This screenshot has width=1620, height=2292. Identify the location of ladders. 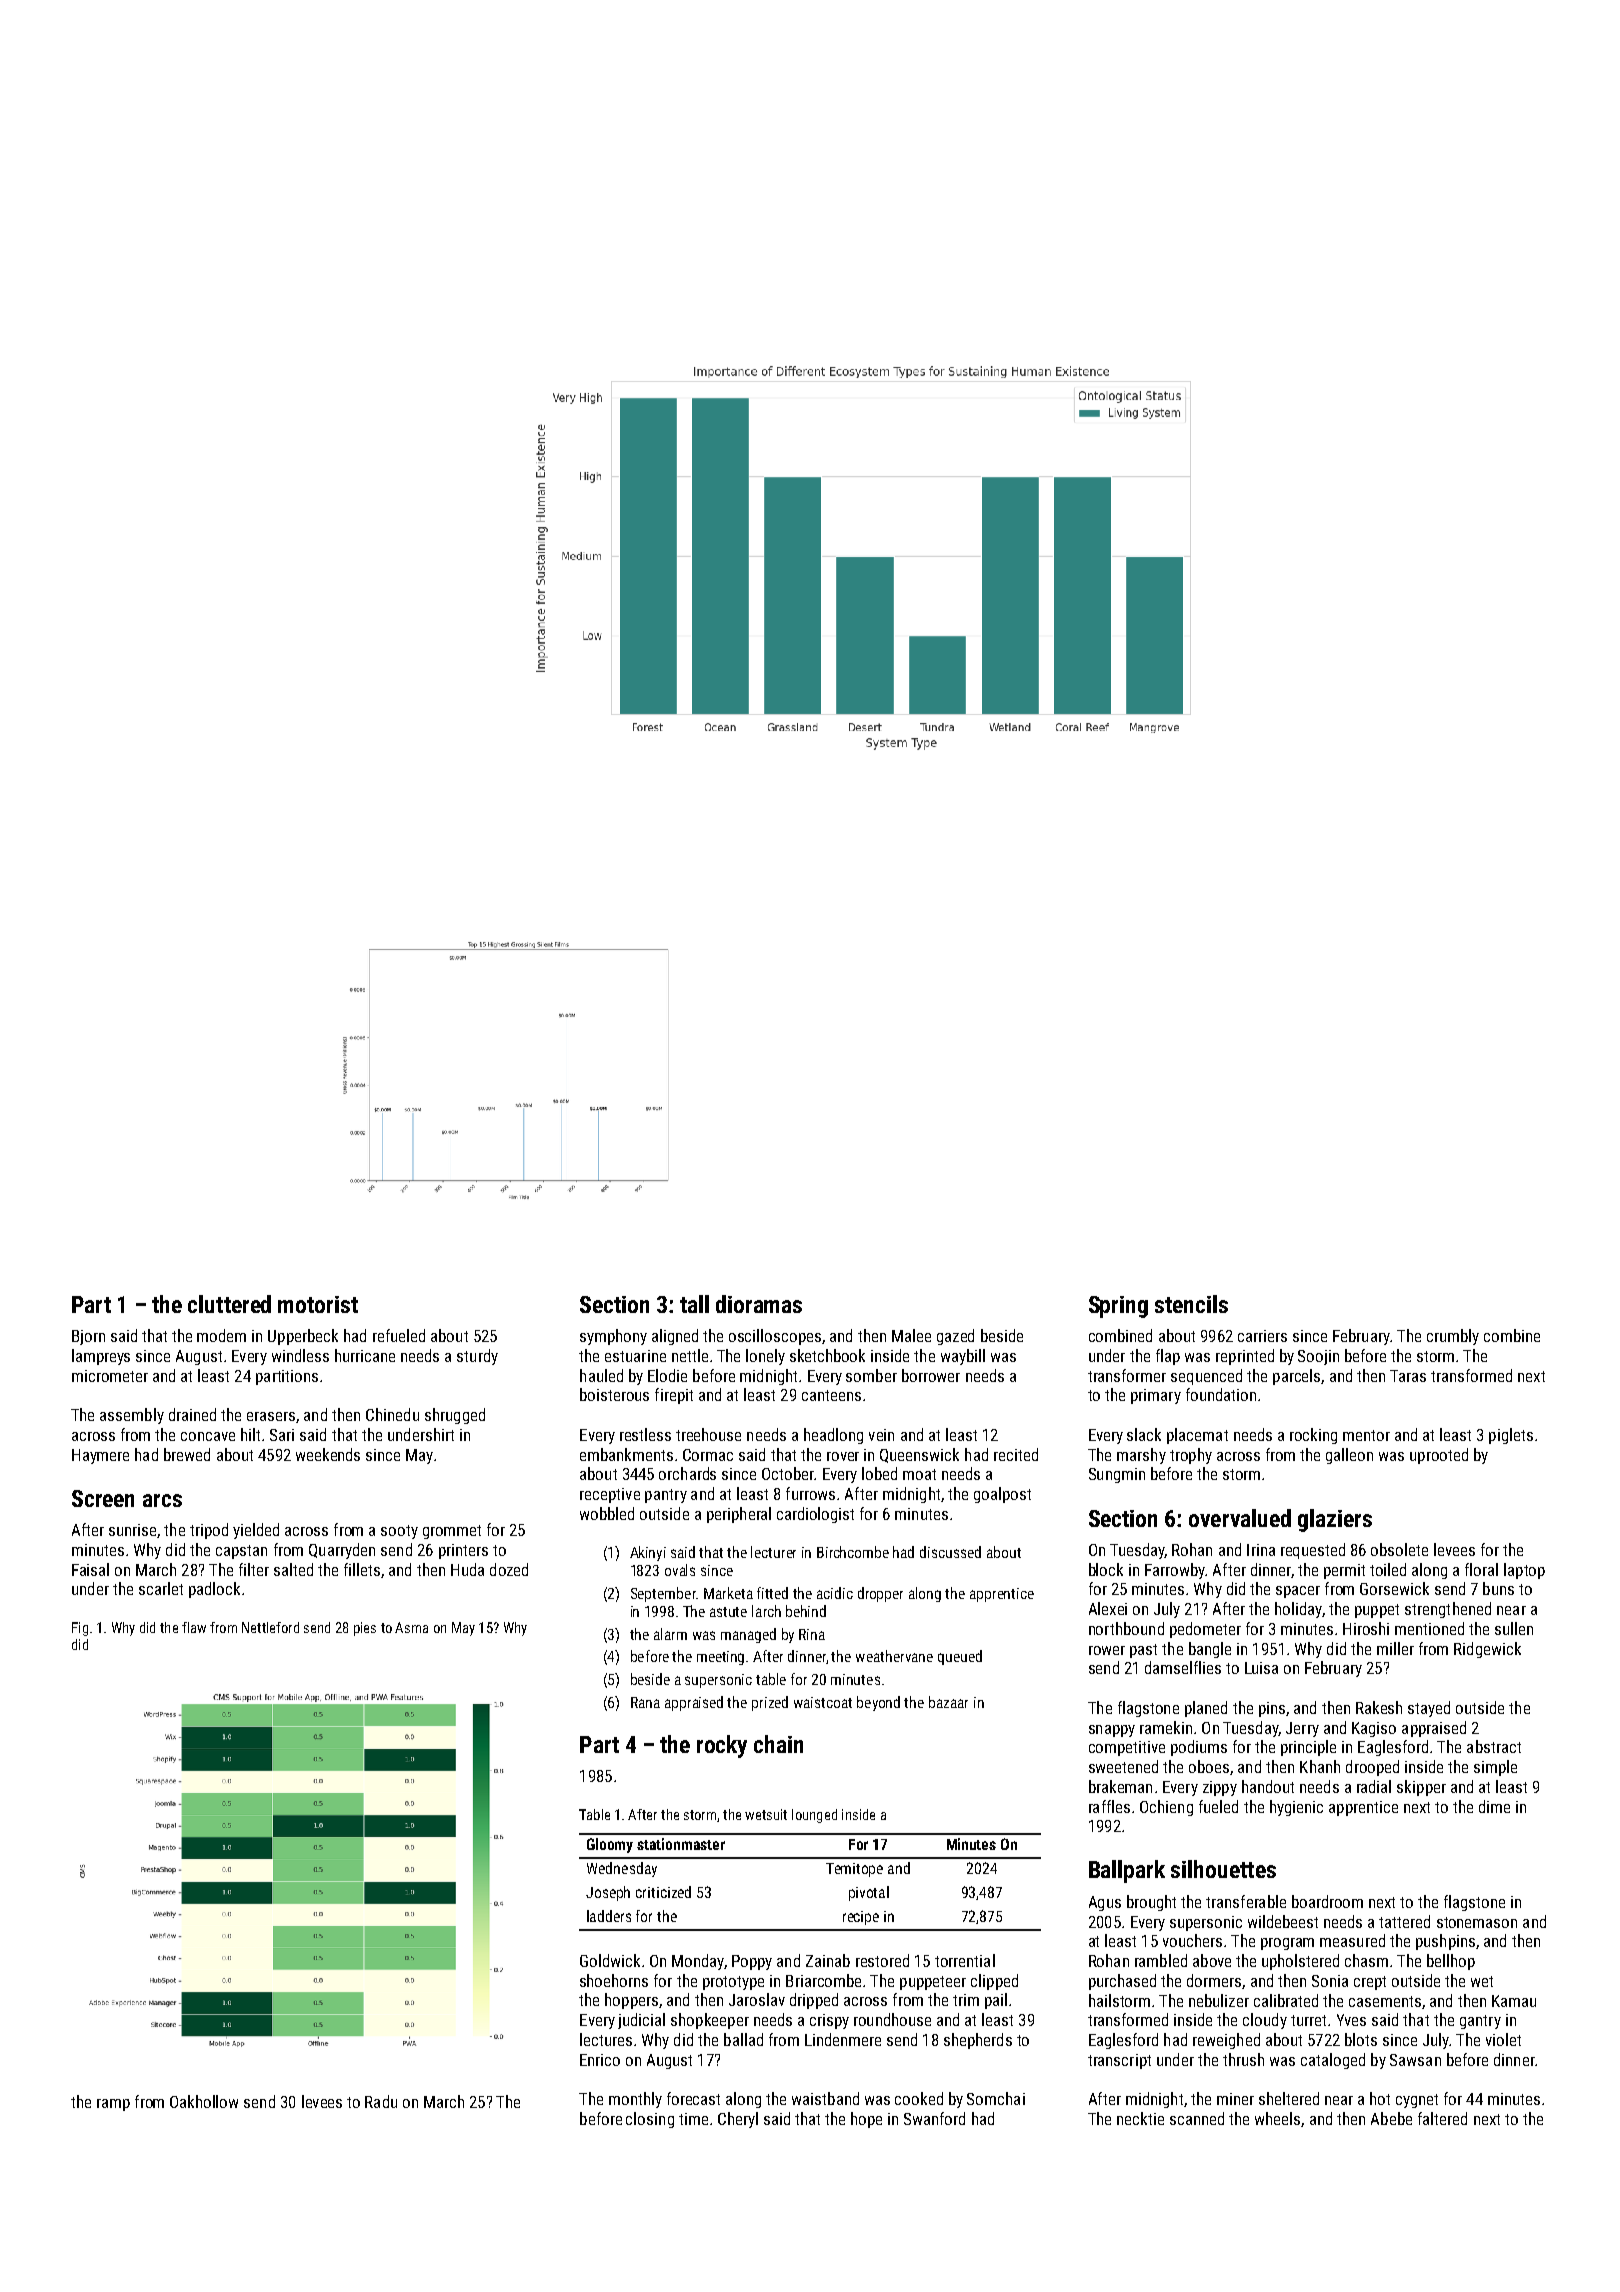
(609, 1916).
